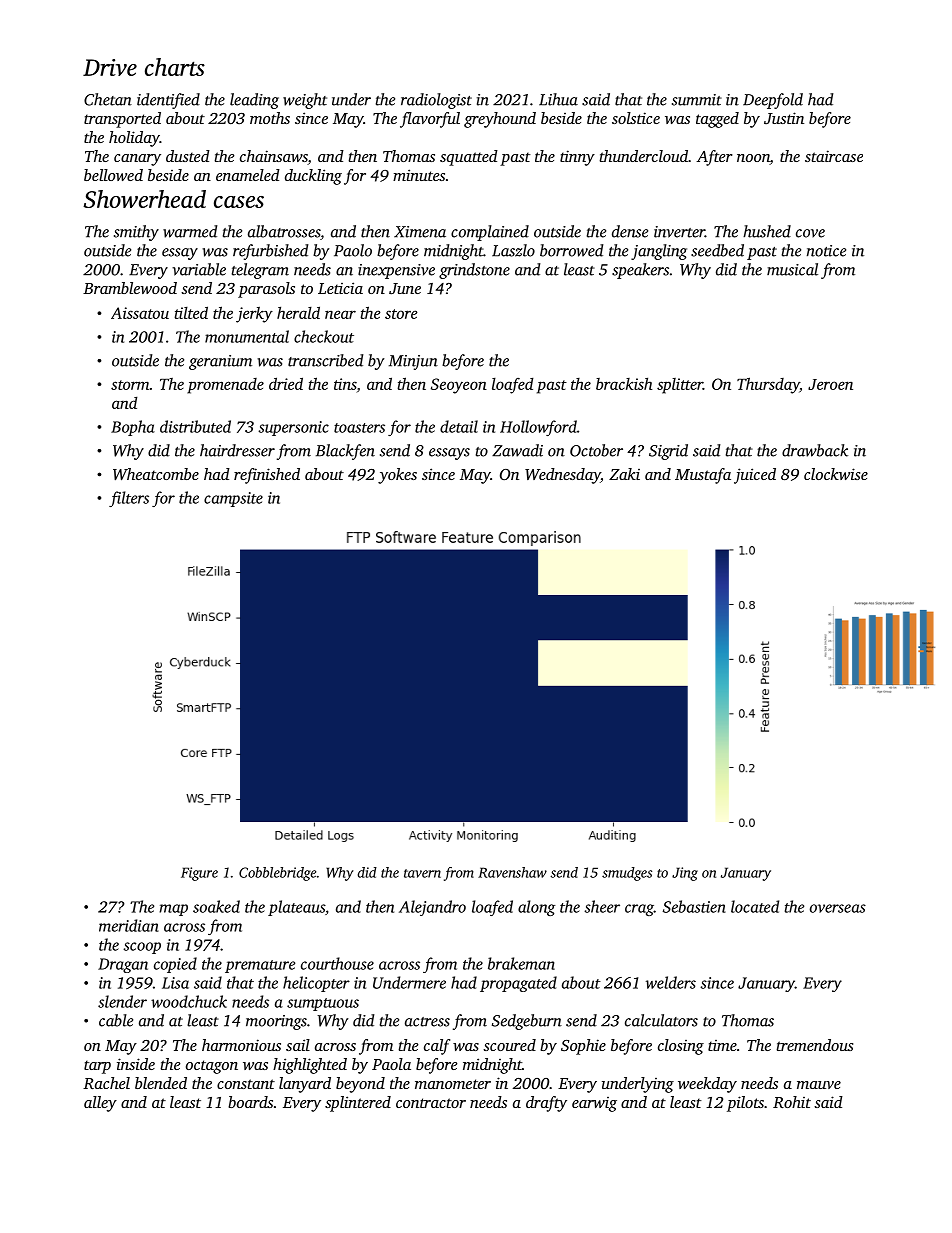 The image size is (952, 1233). Describe the element at coordinates (546, 1104) in the screenshot. I see `drafty` at that location.
